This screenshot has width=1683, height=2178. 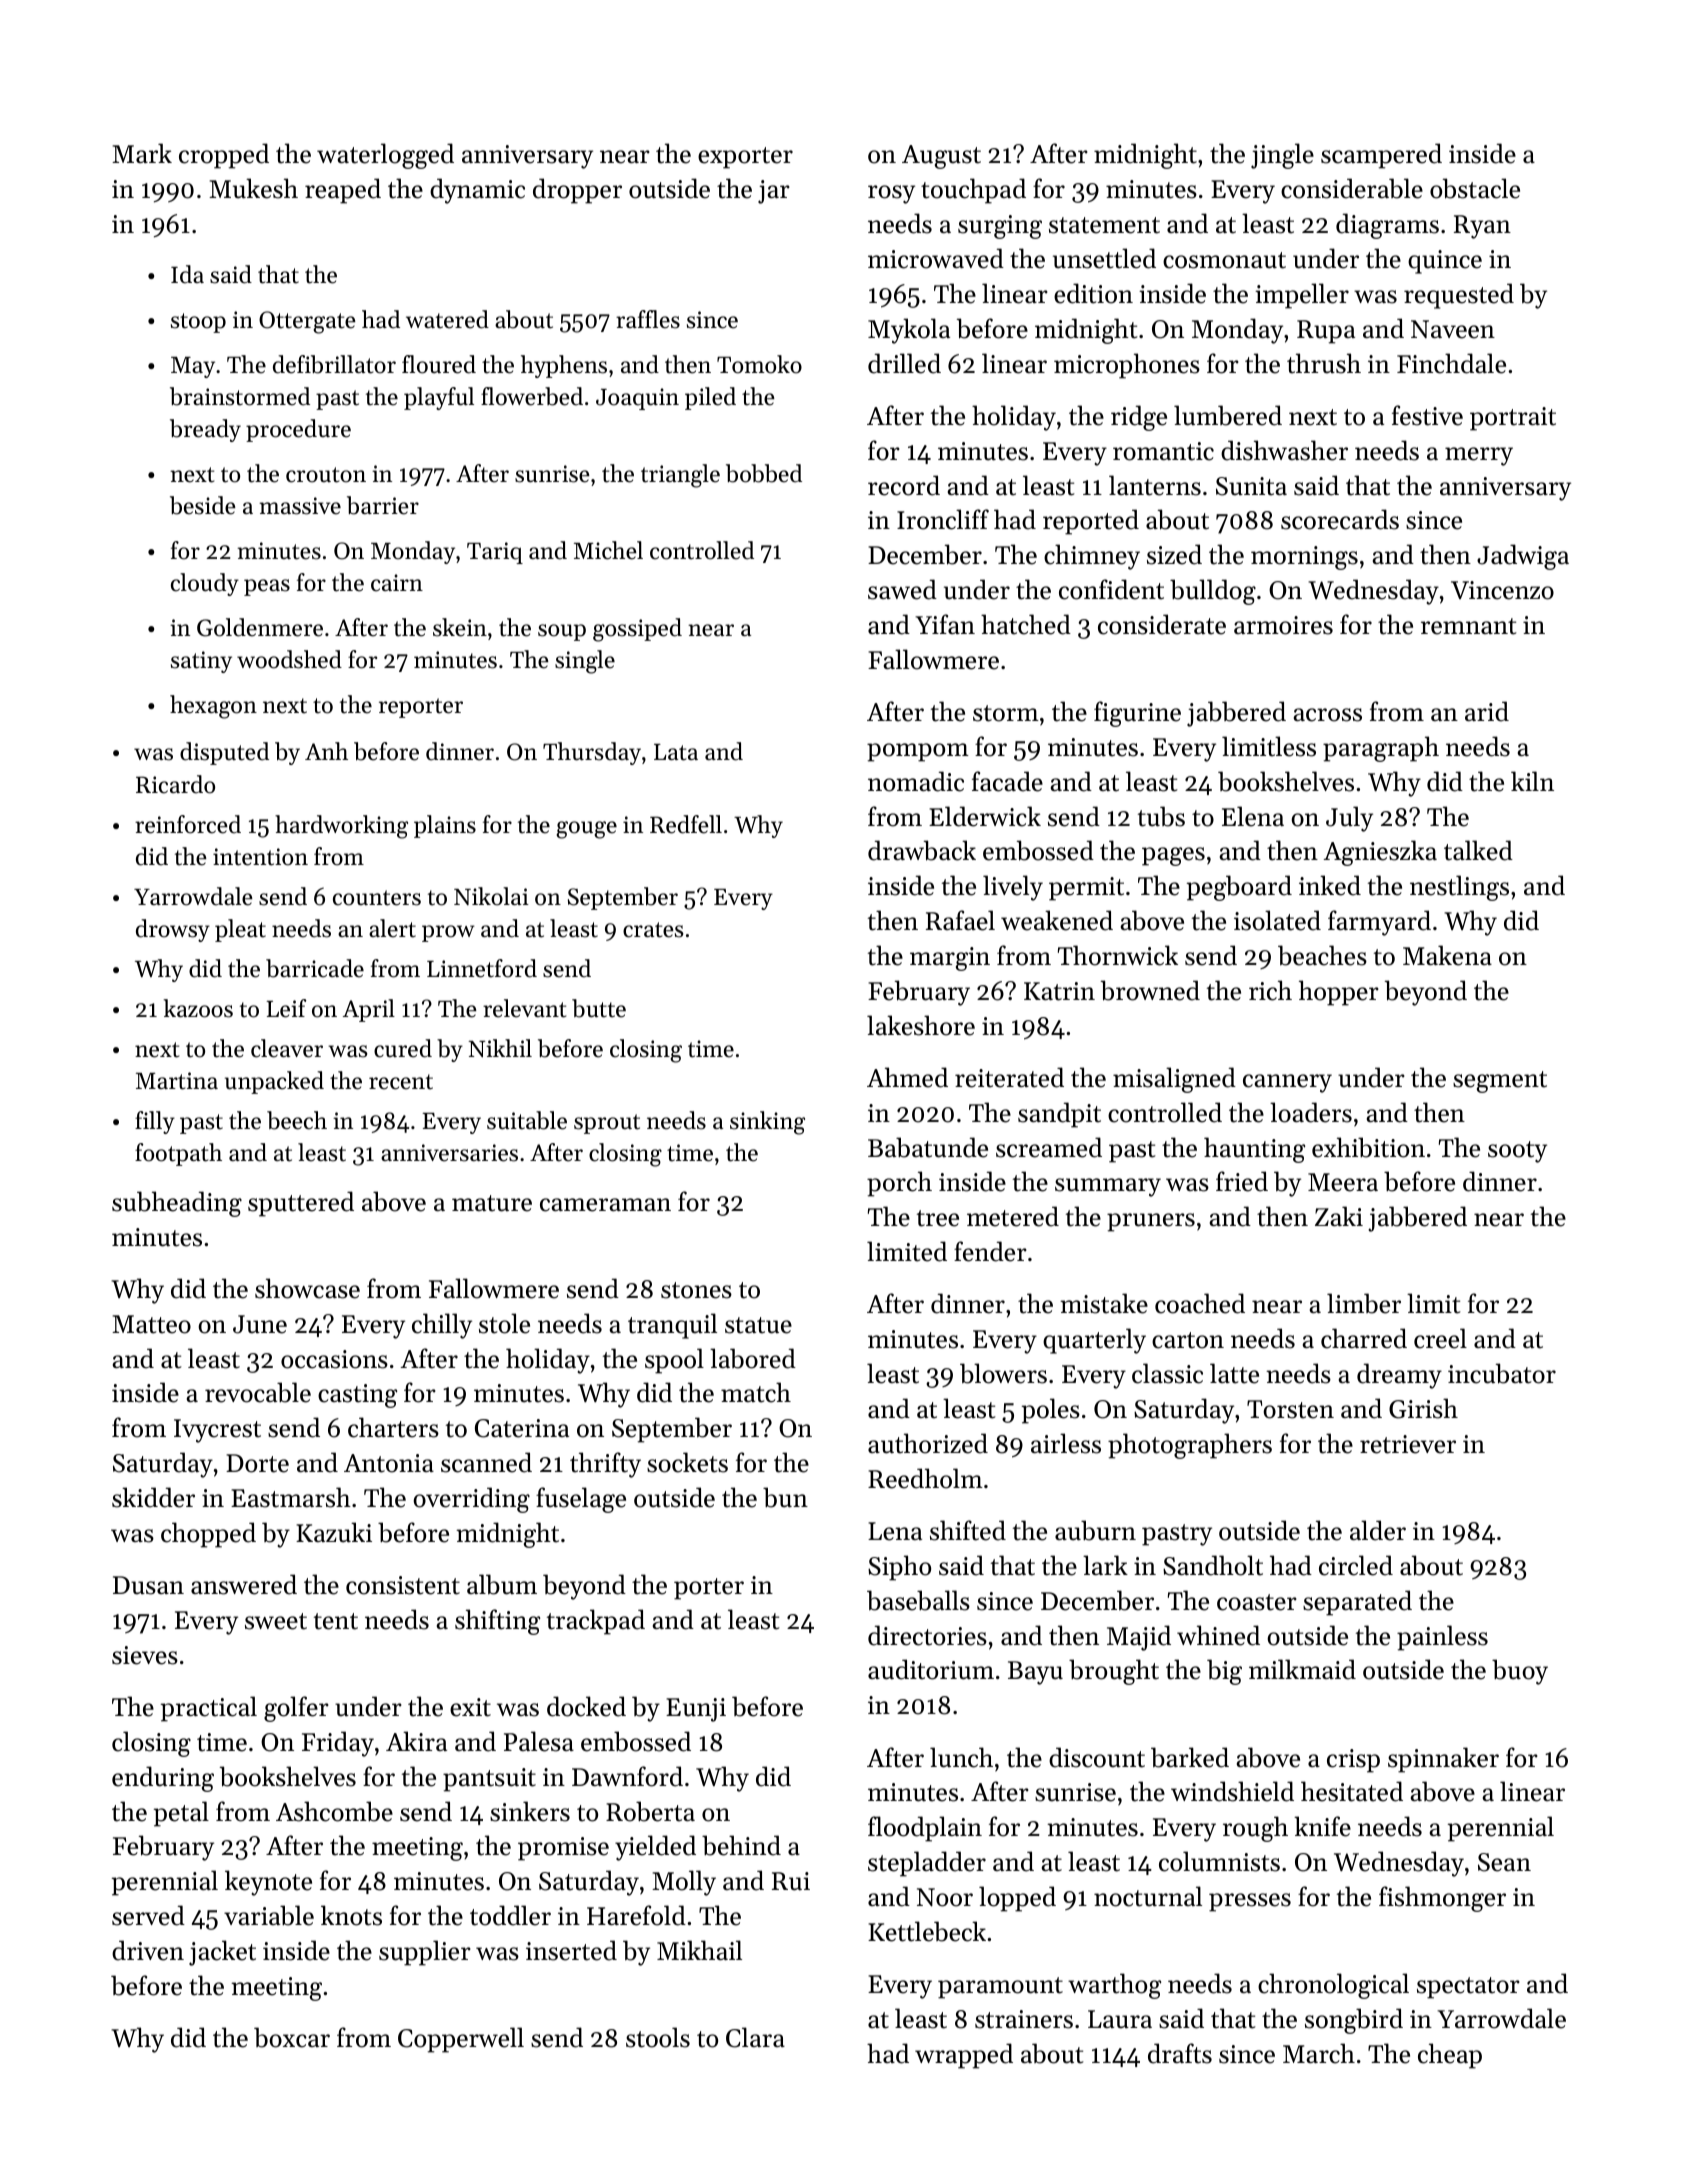 I want to click on raffles, so click(x=648, y=319).
